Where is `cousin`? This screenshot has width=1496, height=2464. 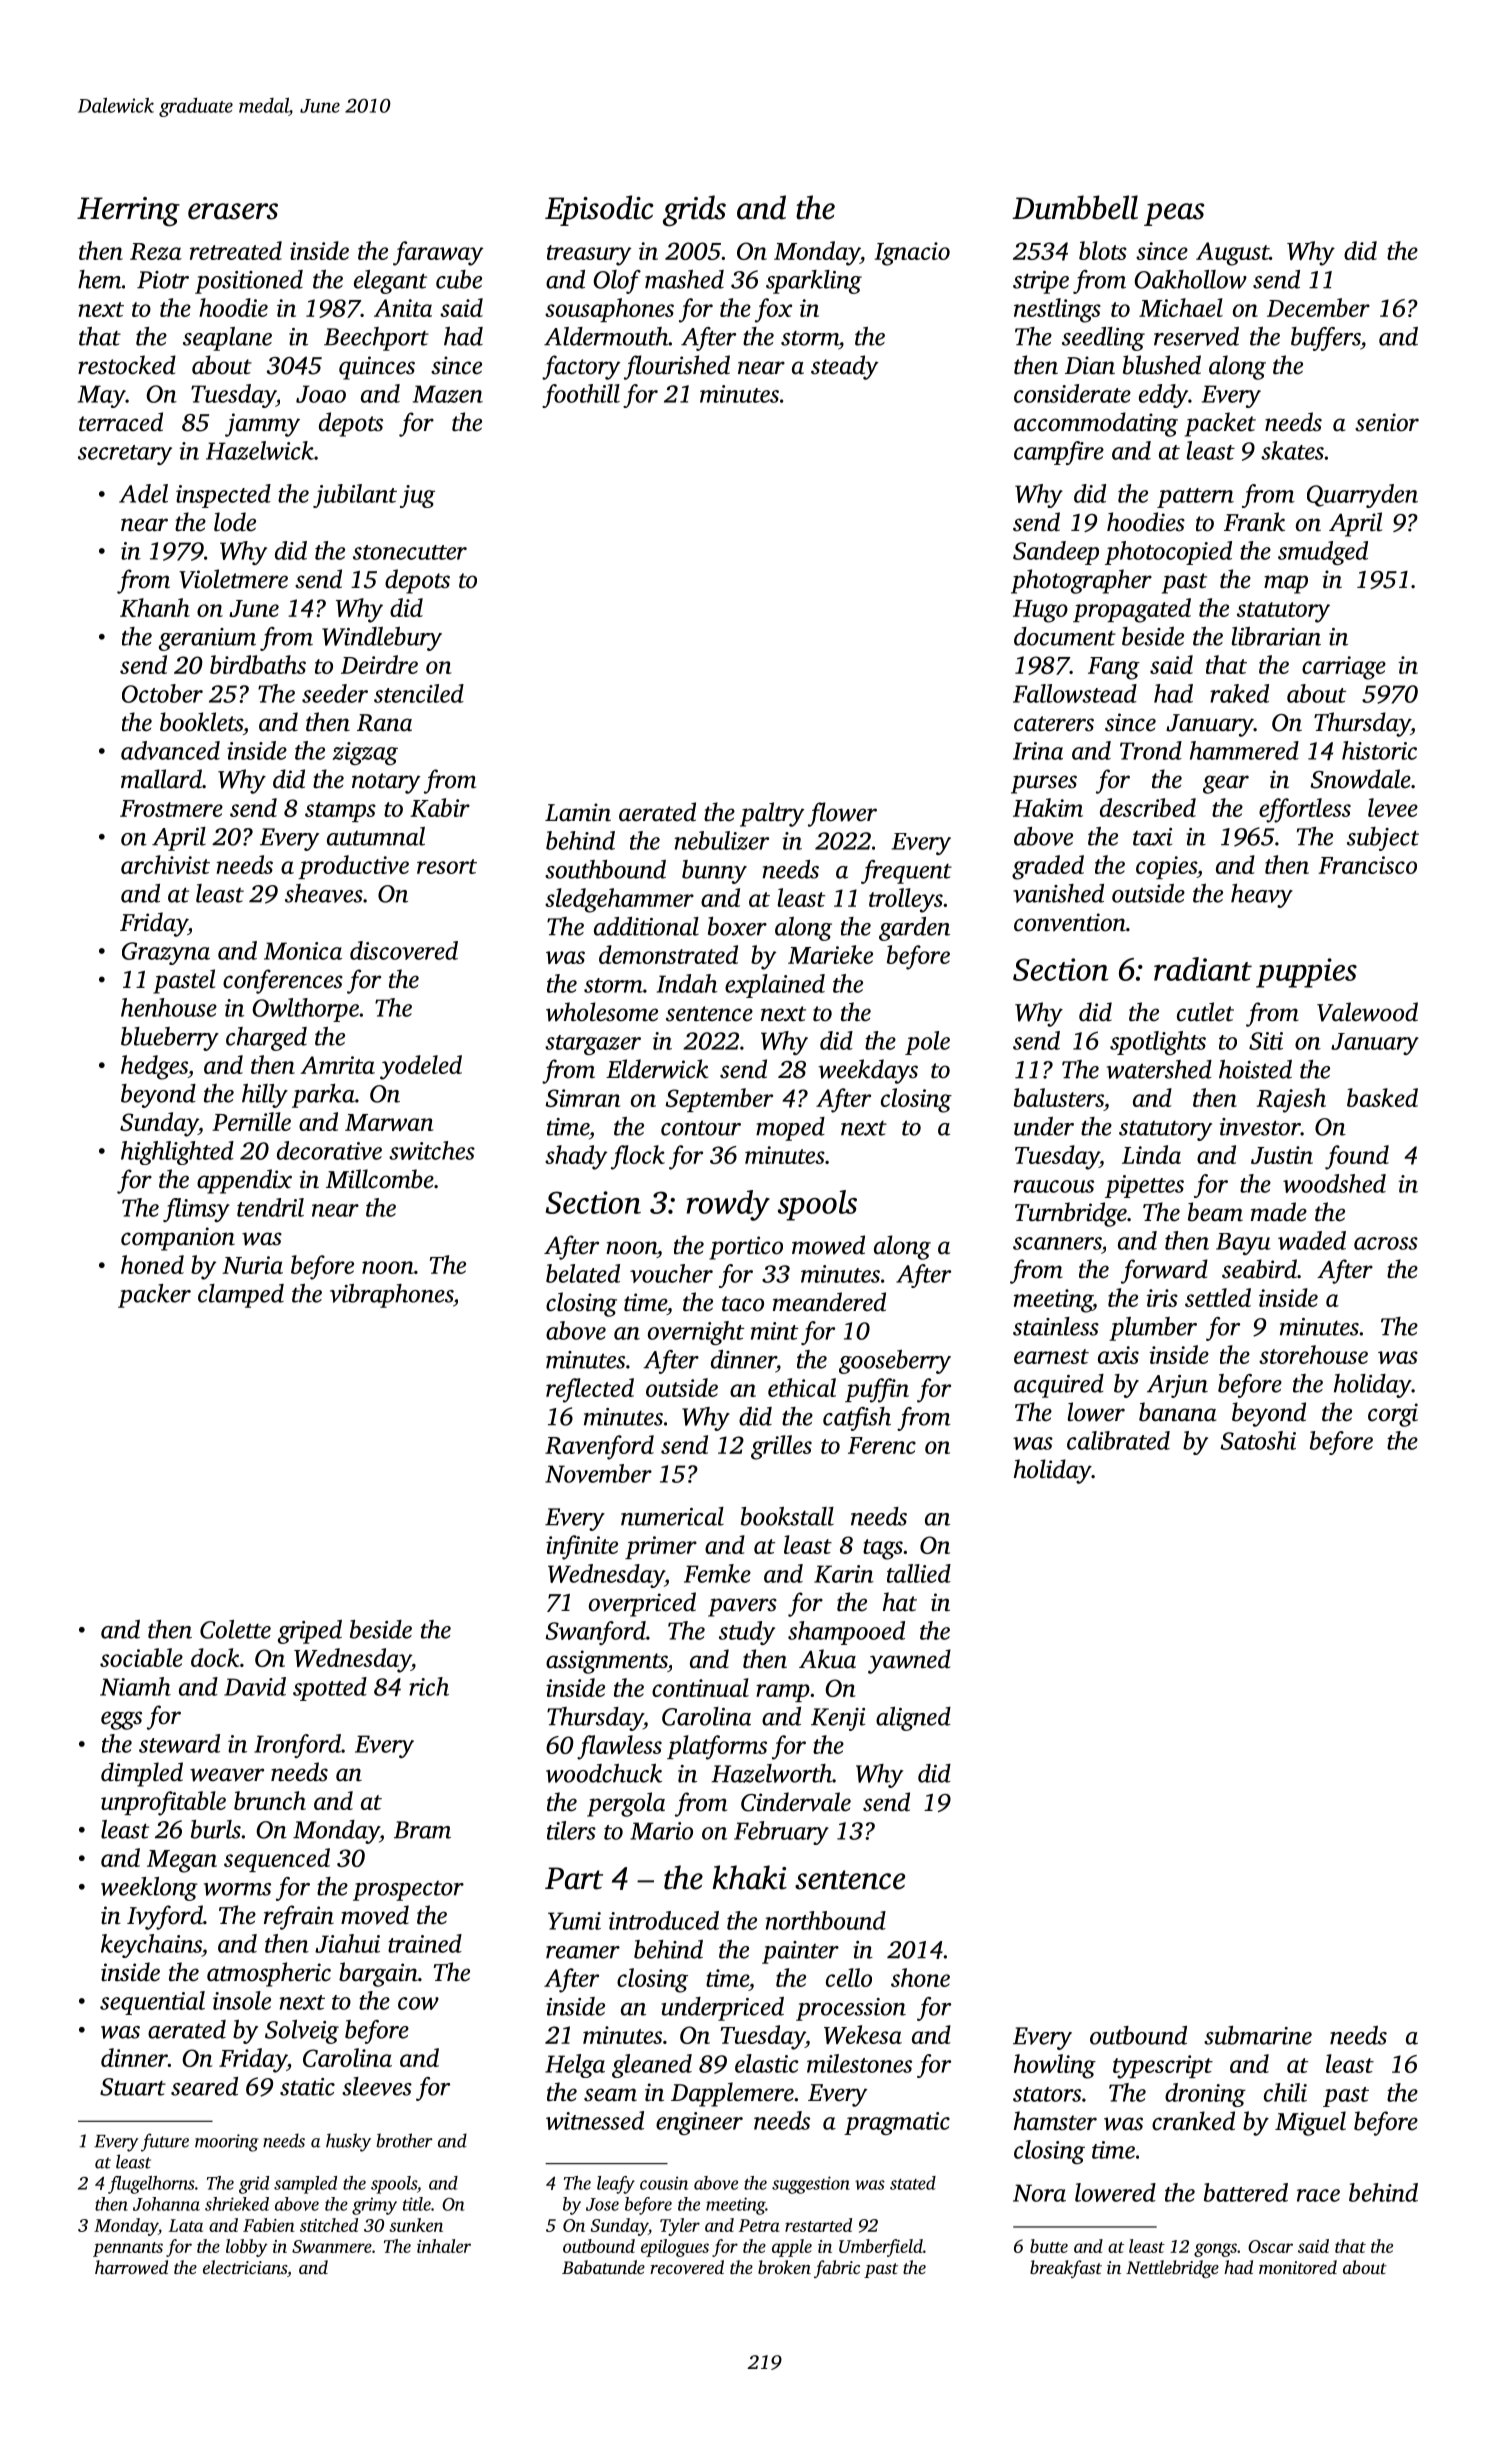 cousin is located at coordinates (664, 2183).
